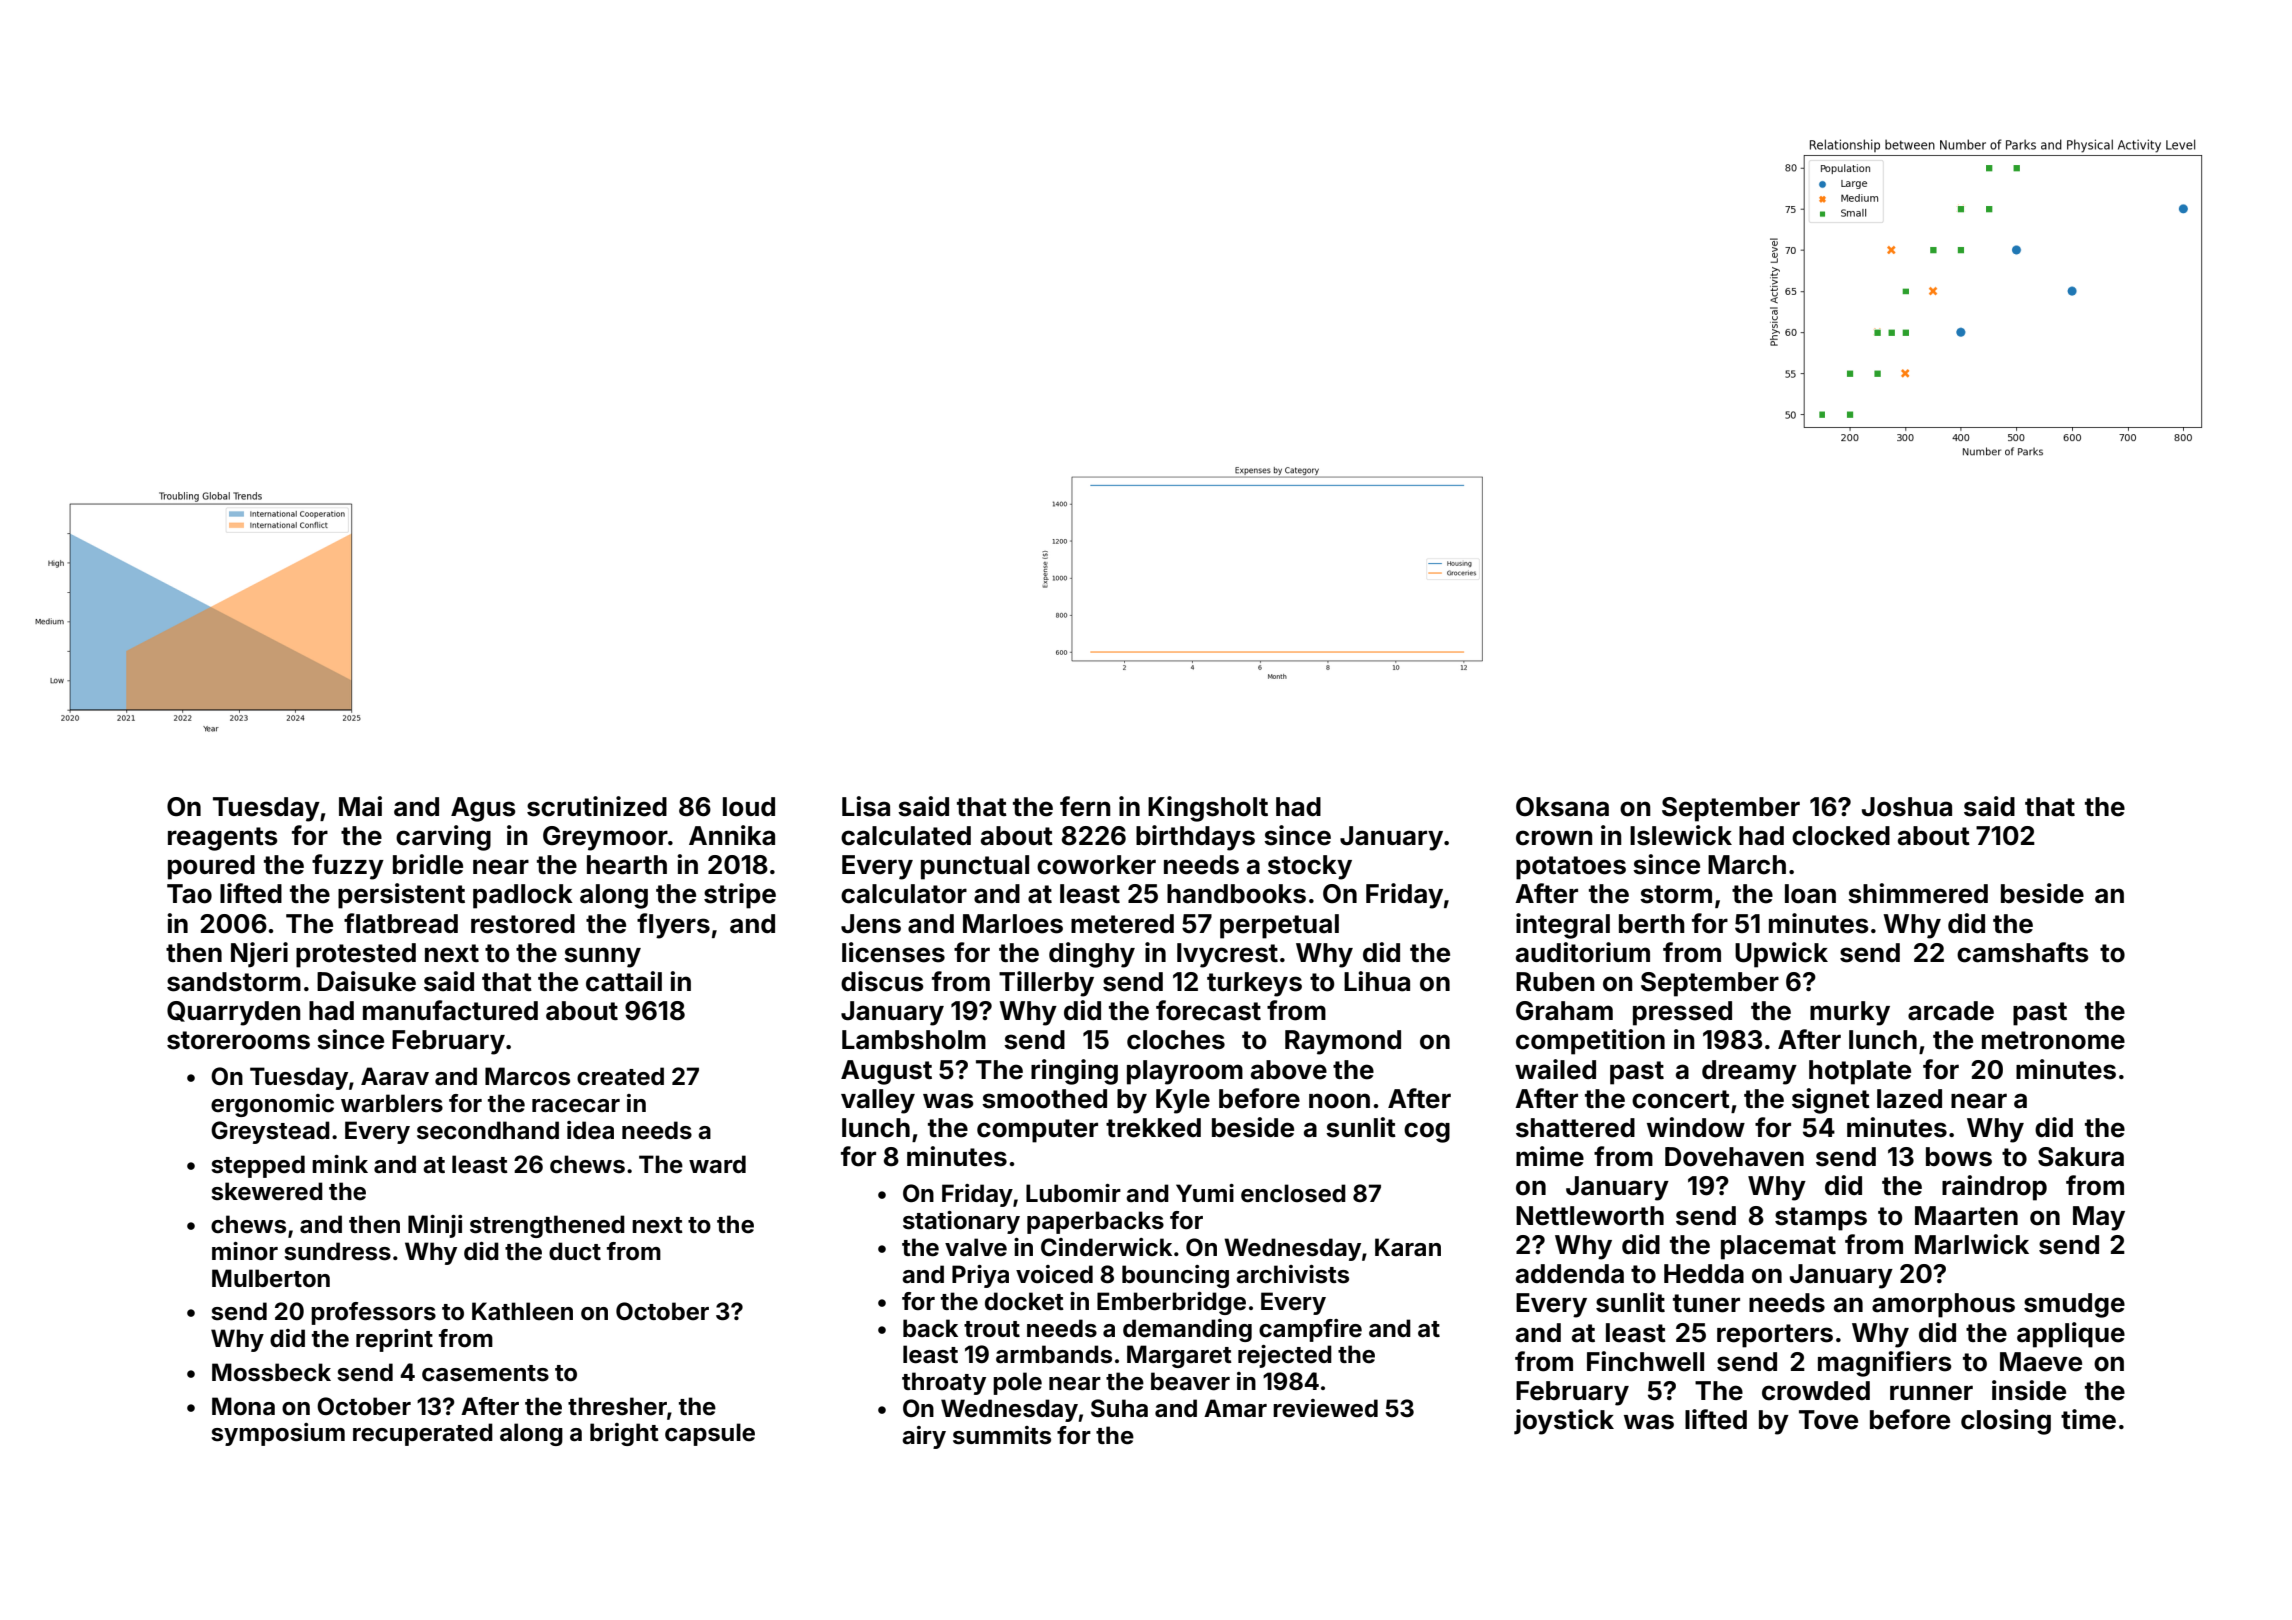  I want to click on docket, so click(1024, 1301).
